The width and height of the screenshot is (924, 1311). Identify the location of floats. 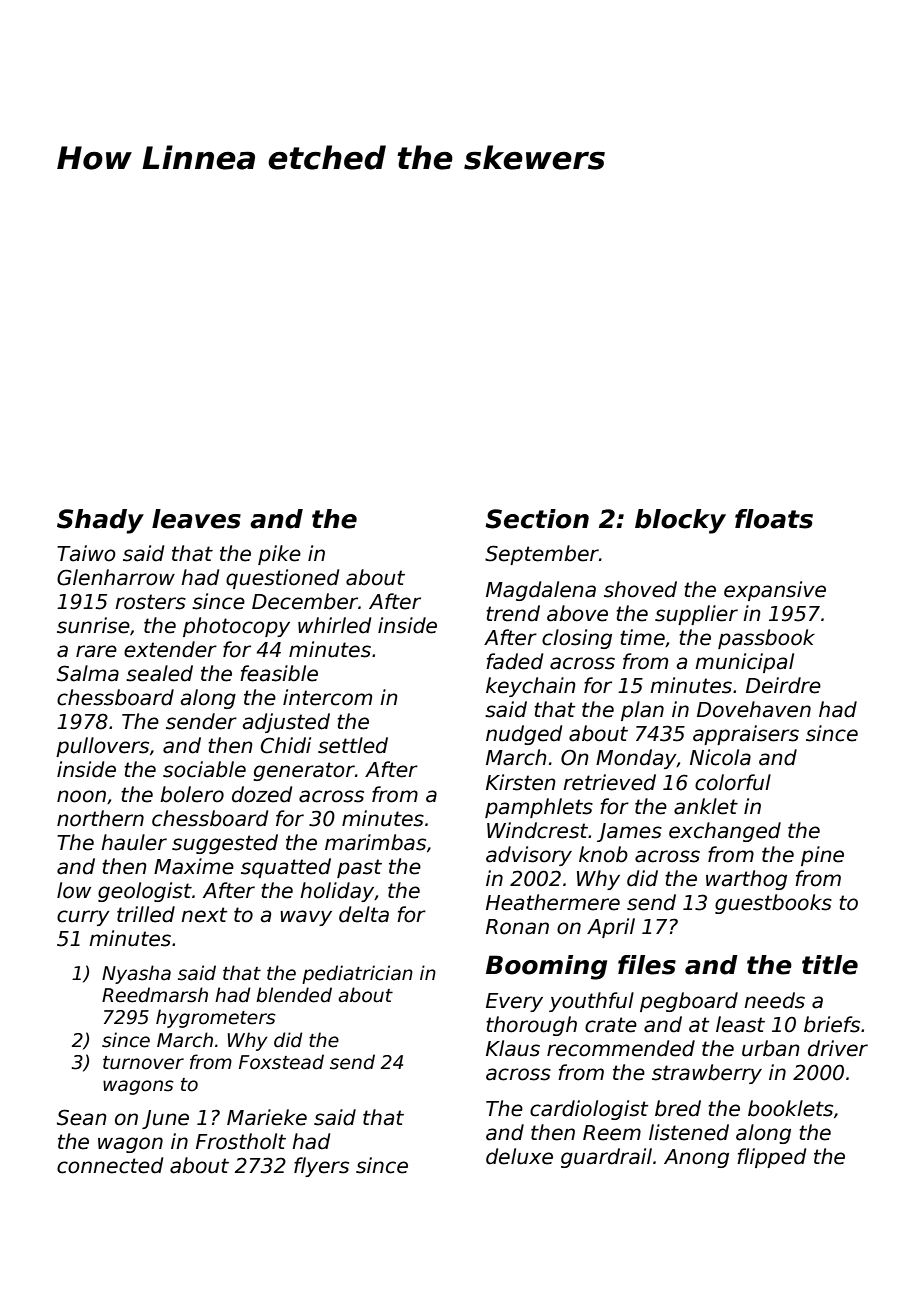
(774, 519).
